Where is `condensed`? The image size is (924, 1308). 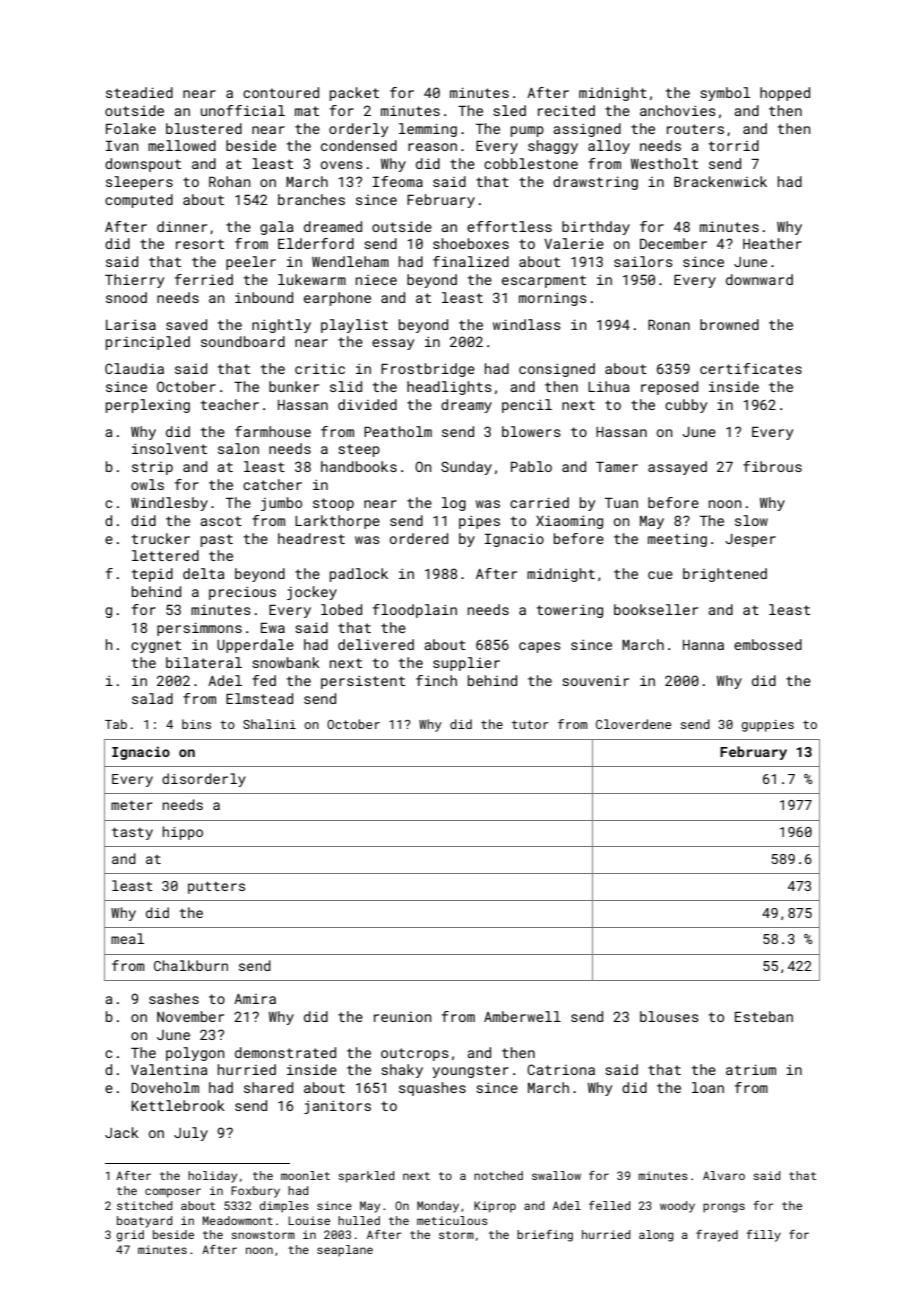
condensed is located at coordinates (359, 145).
